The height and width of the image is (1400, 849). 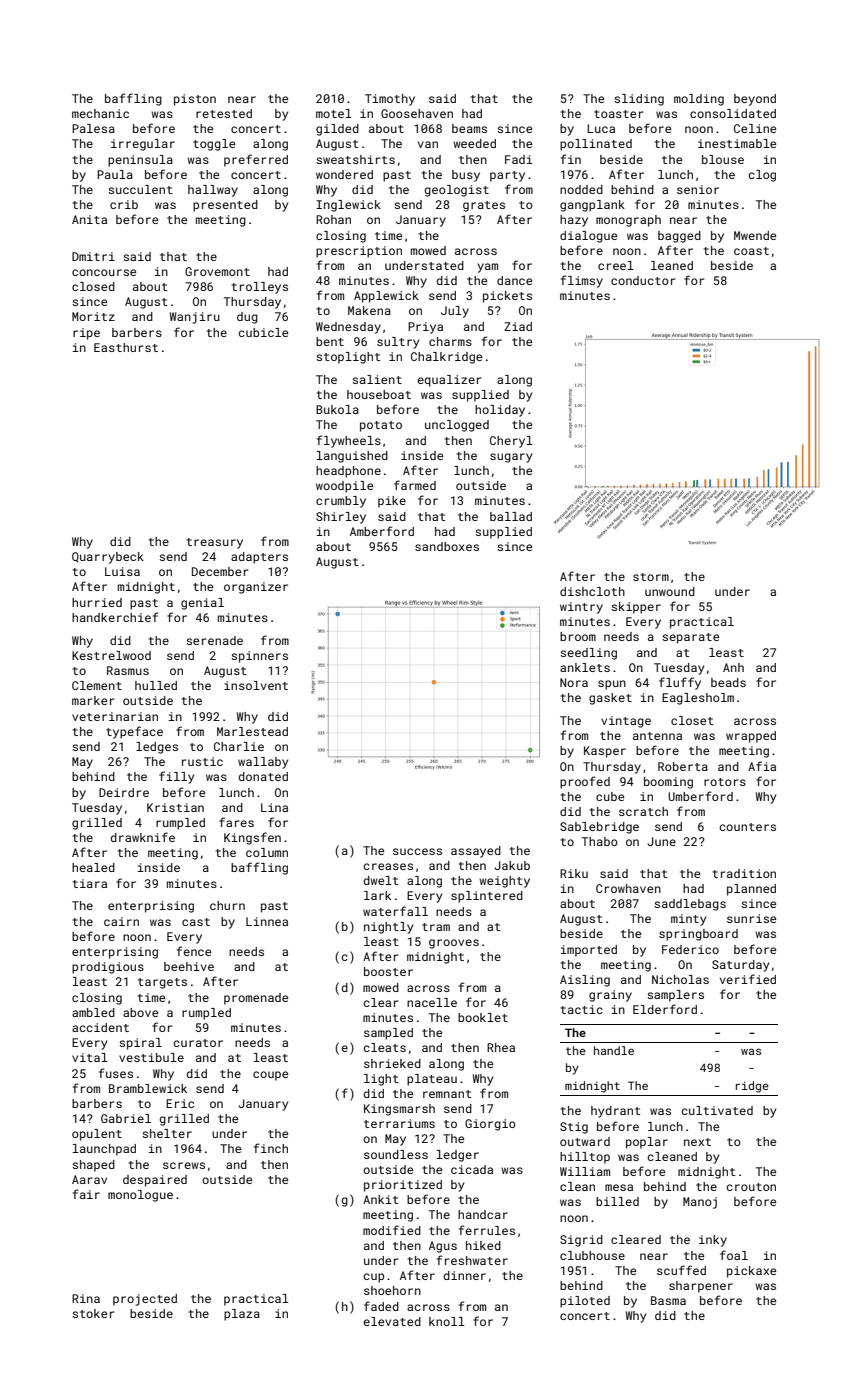 I want to click on fluffy, so click(x=680, y=683).
